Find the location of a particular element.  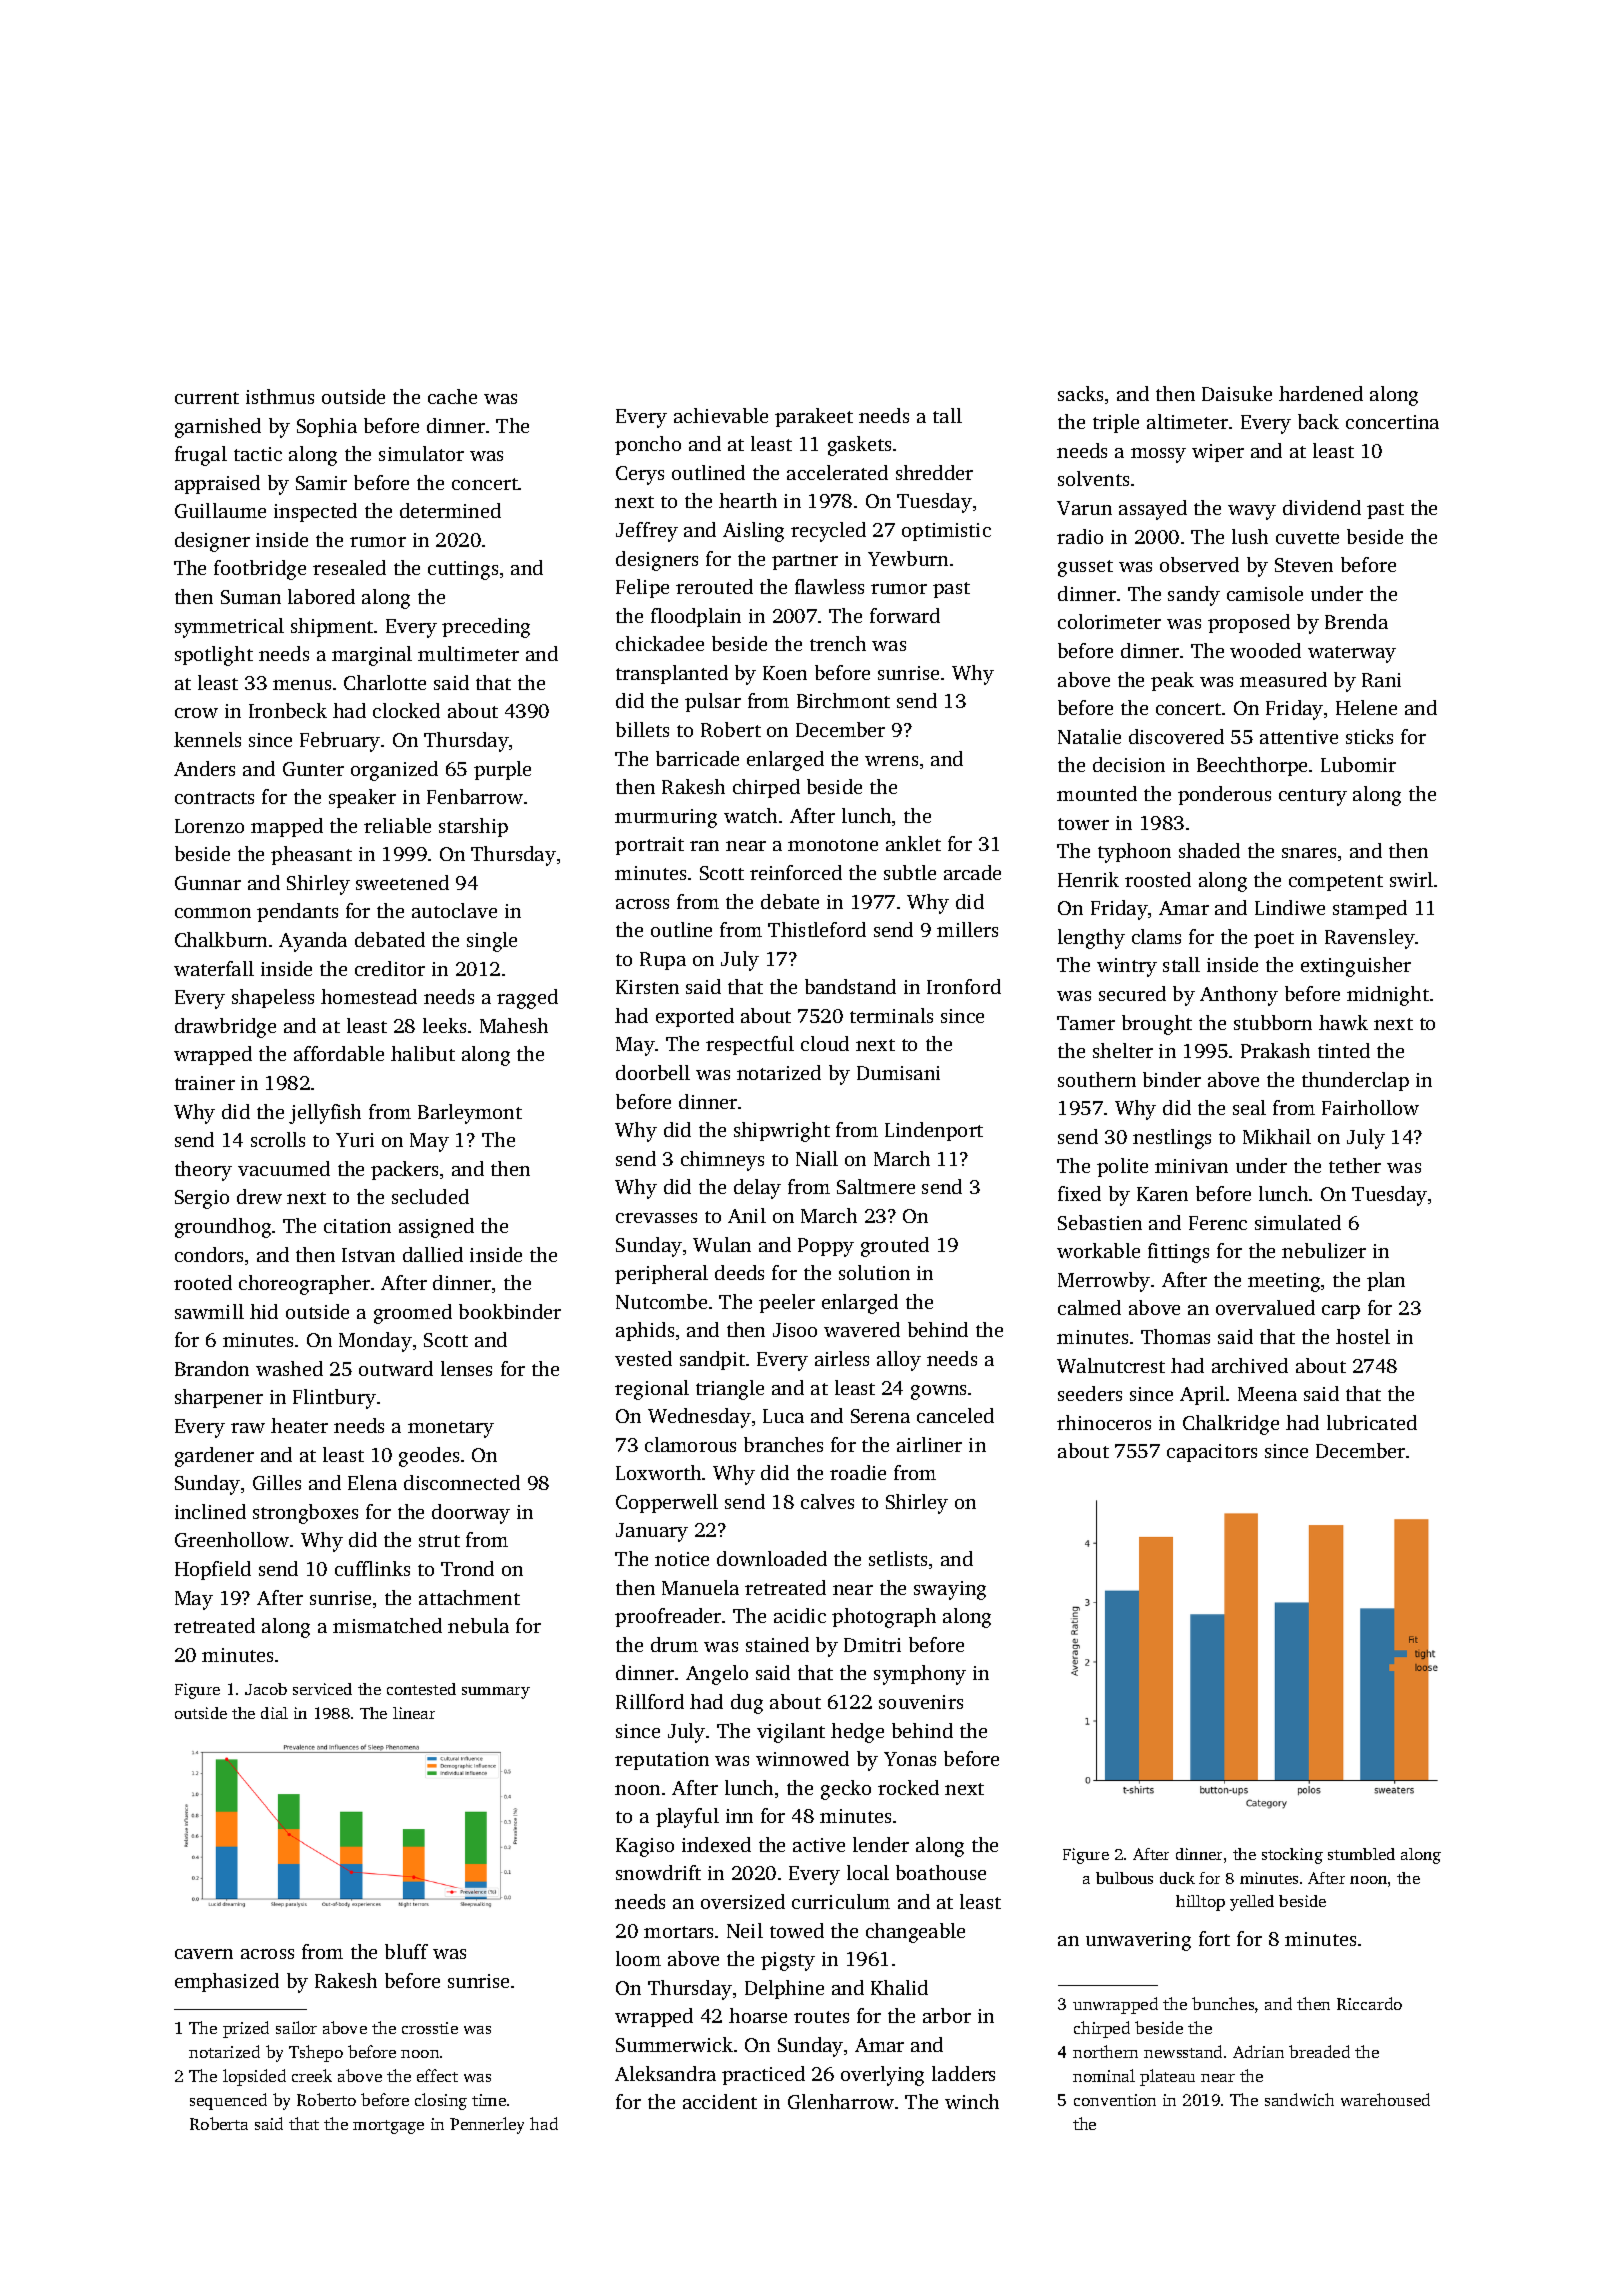

dividend is located at coordinates (1322, 507).
